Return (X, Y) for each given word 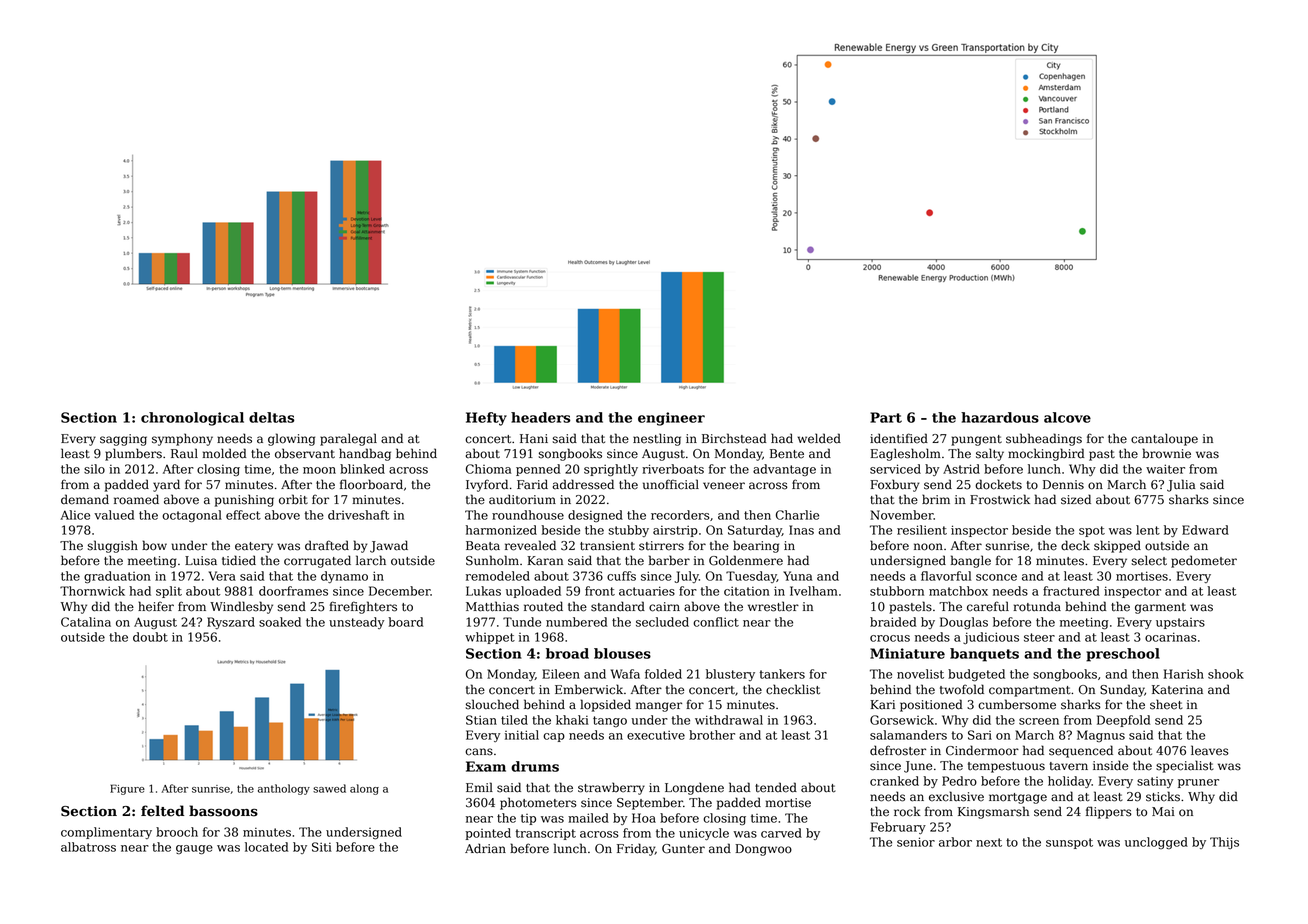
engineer (671, 419)
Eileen (561, 674)
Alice (75, 515)
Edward (1205, 530)
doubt (150, 637)
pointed (488, 834)
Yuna (797, 576)
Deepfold (1123, 721)
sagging (123, 440)
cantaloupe (1164, 439)
